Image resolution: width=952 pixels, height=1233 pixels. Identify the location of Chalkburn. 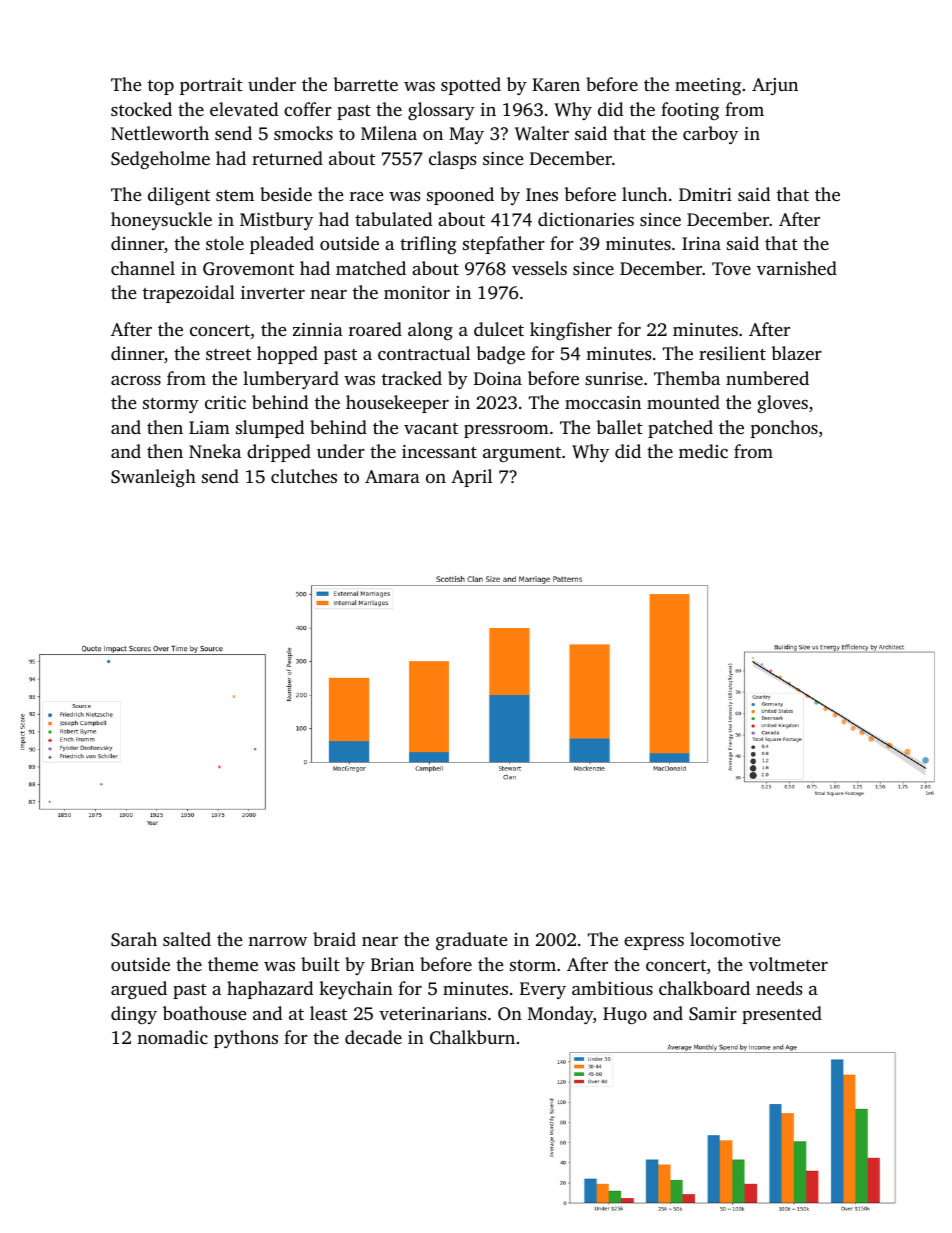
(472, 1037).
